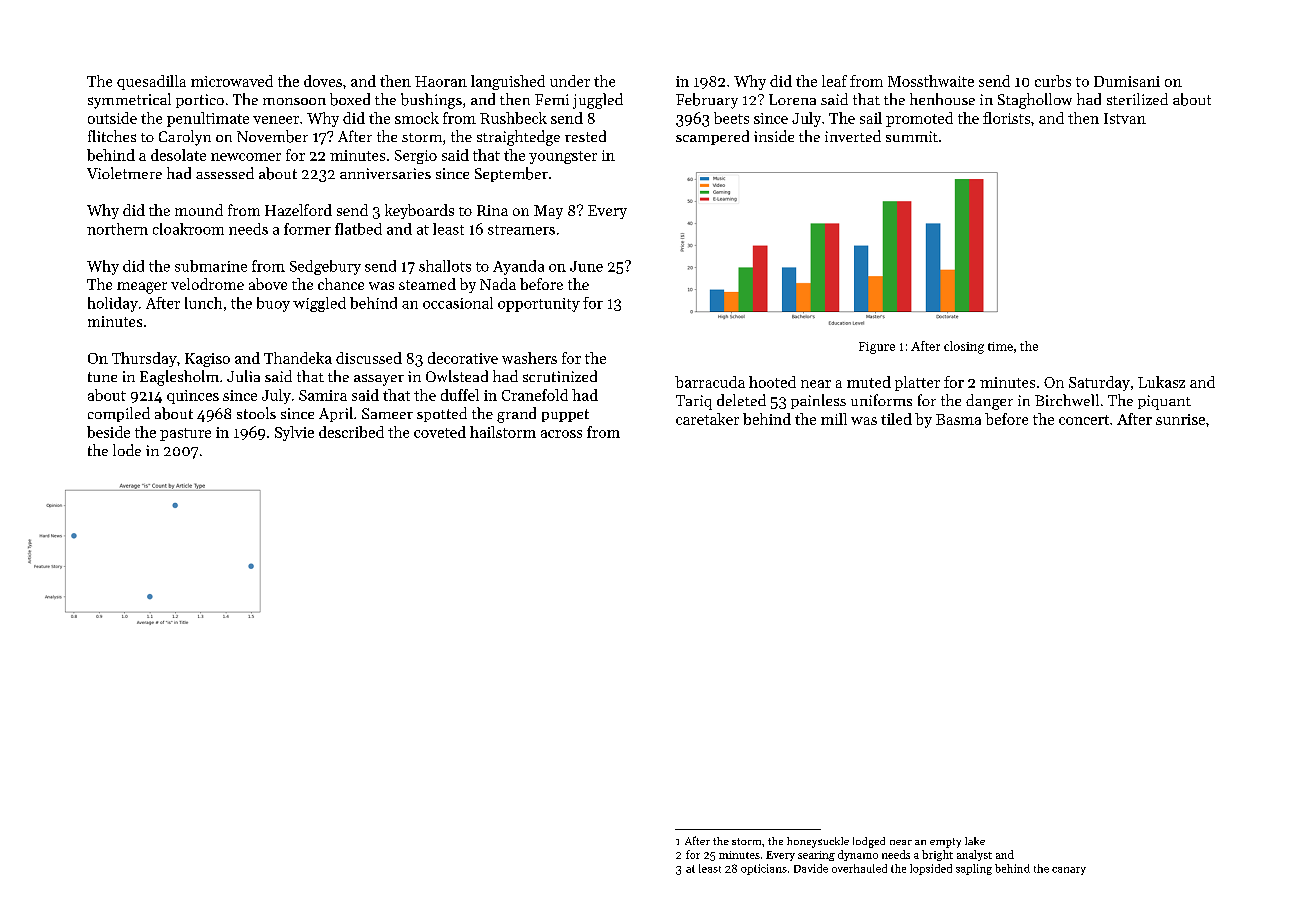 This screenshot has height=924, width=1308. I want to click on opticians, so click(764, 869).
